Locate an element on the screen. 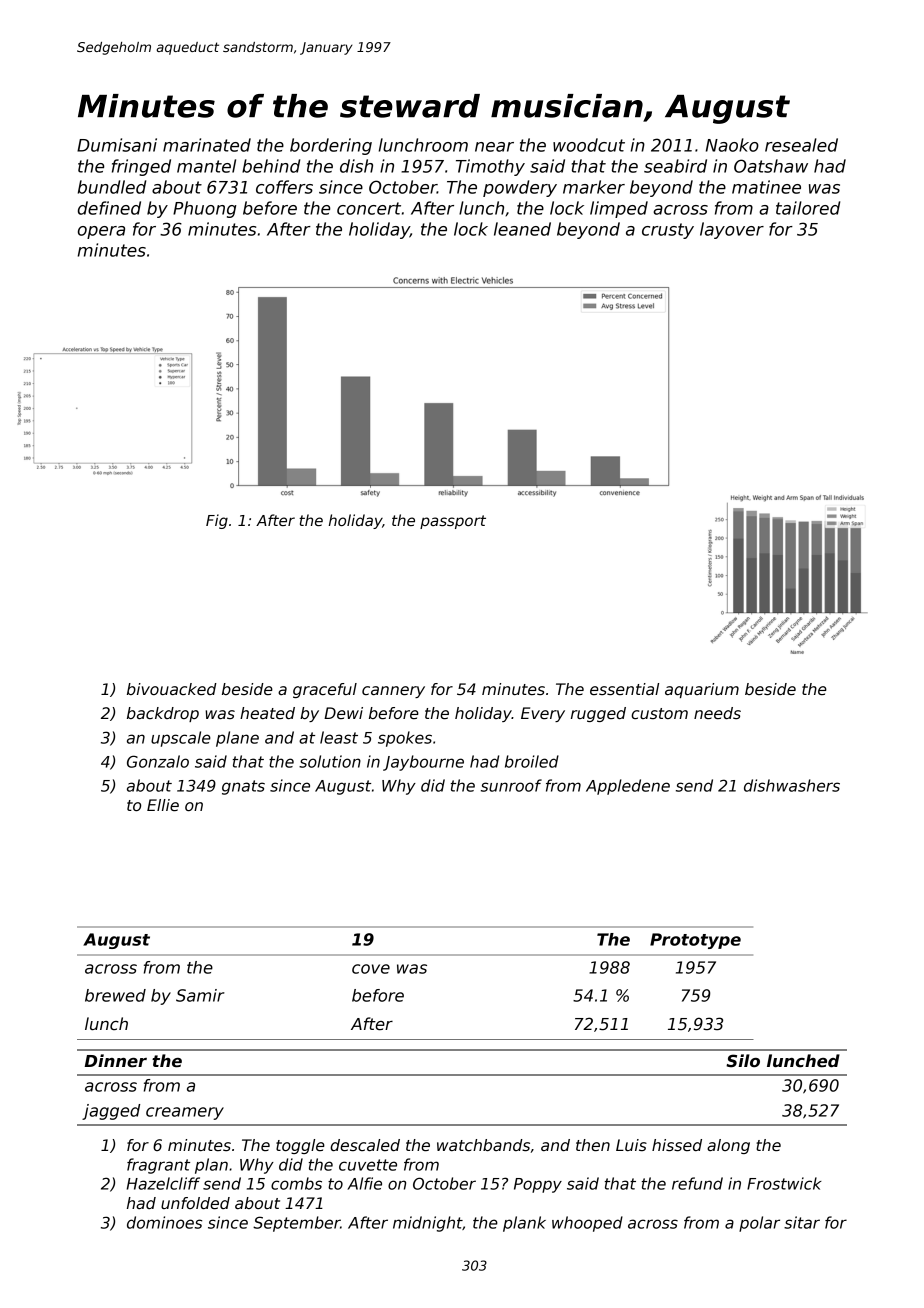  opera is located at coordinates (101, 232).
